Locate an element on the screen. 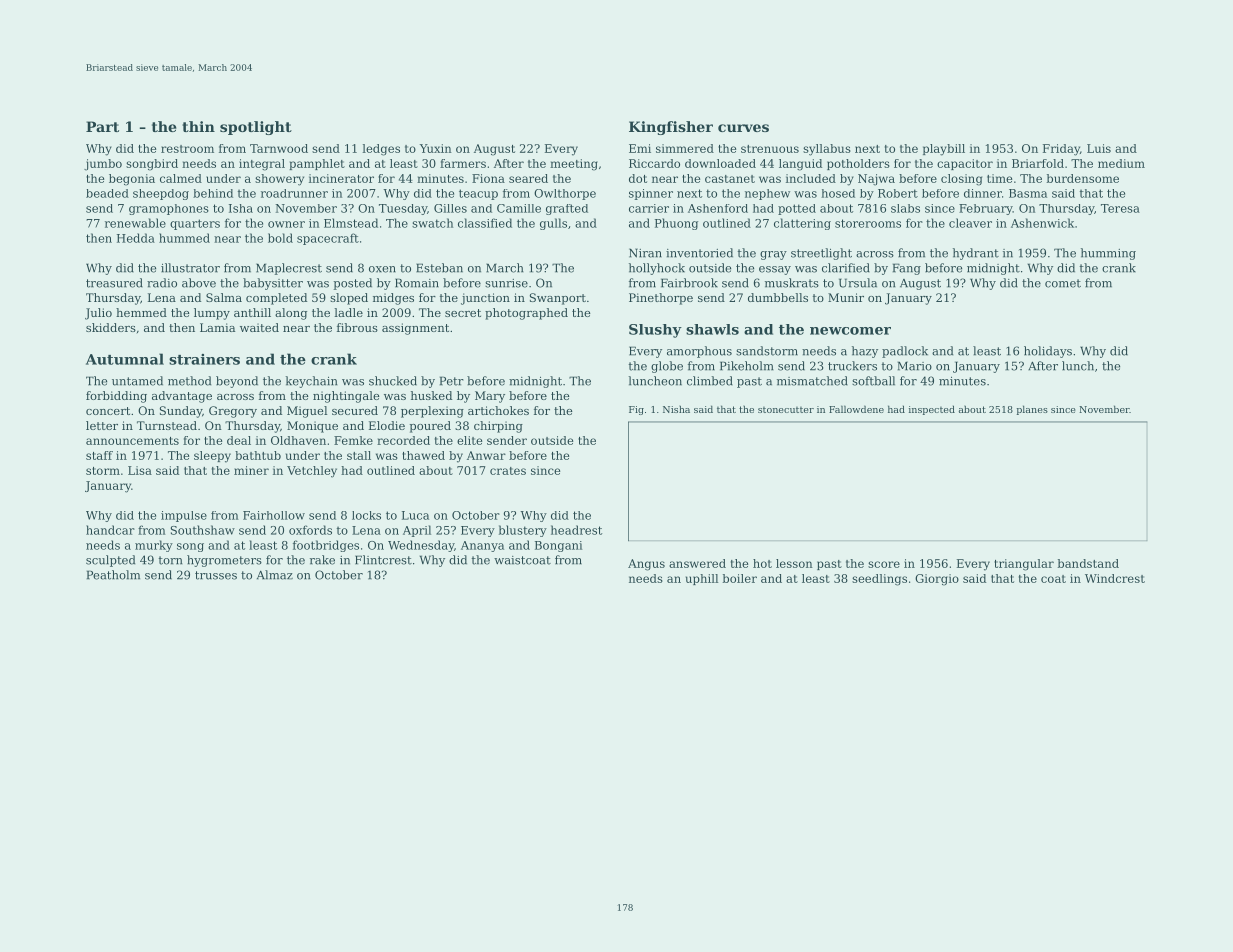  February is located at coordinates (986, 209).
